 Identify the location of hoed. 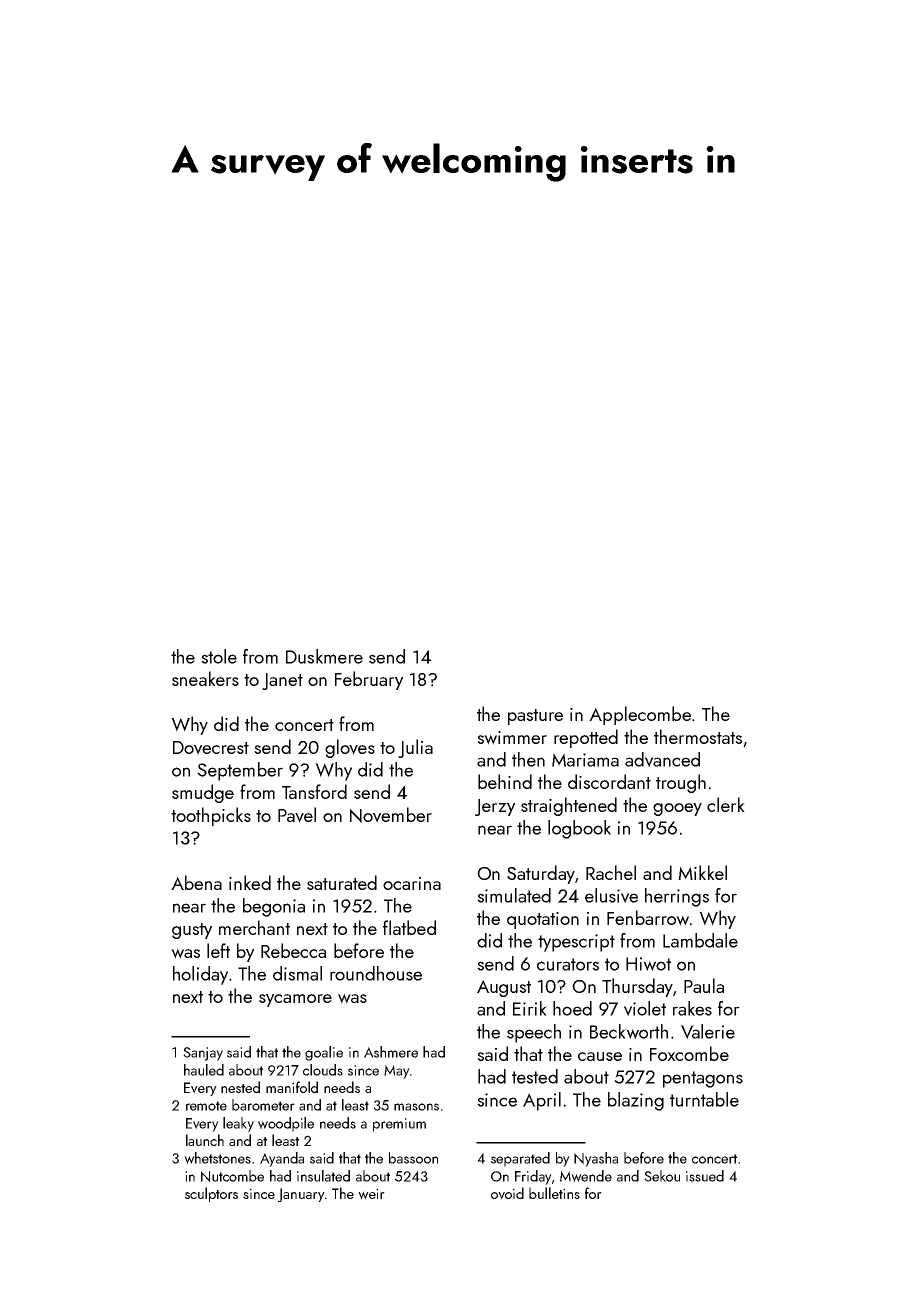
(572, 1008).
